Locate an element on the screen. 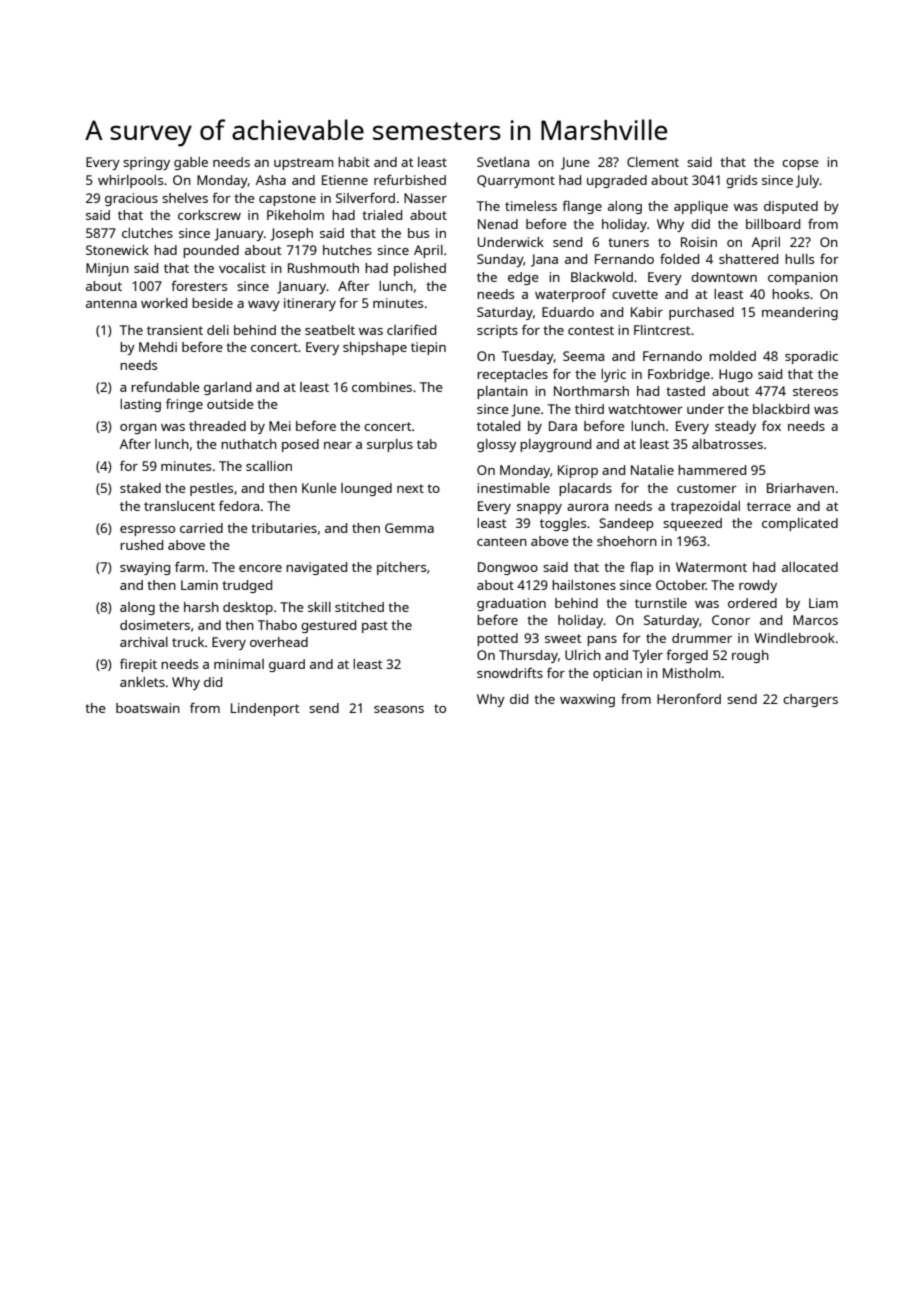  bus is located at coordinates (418, 233).
